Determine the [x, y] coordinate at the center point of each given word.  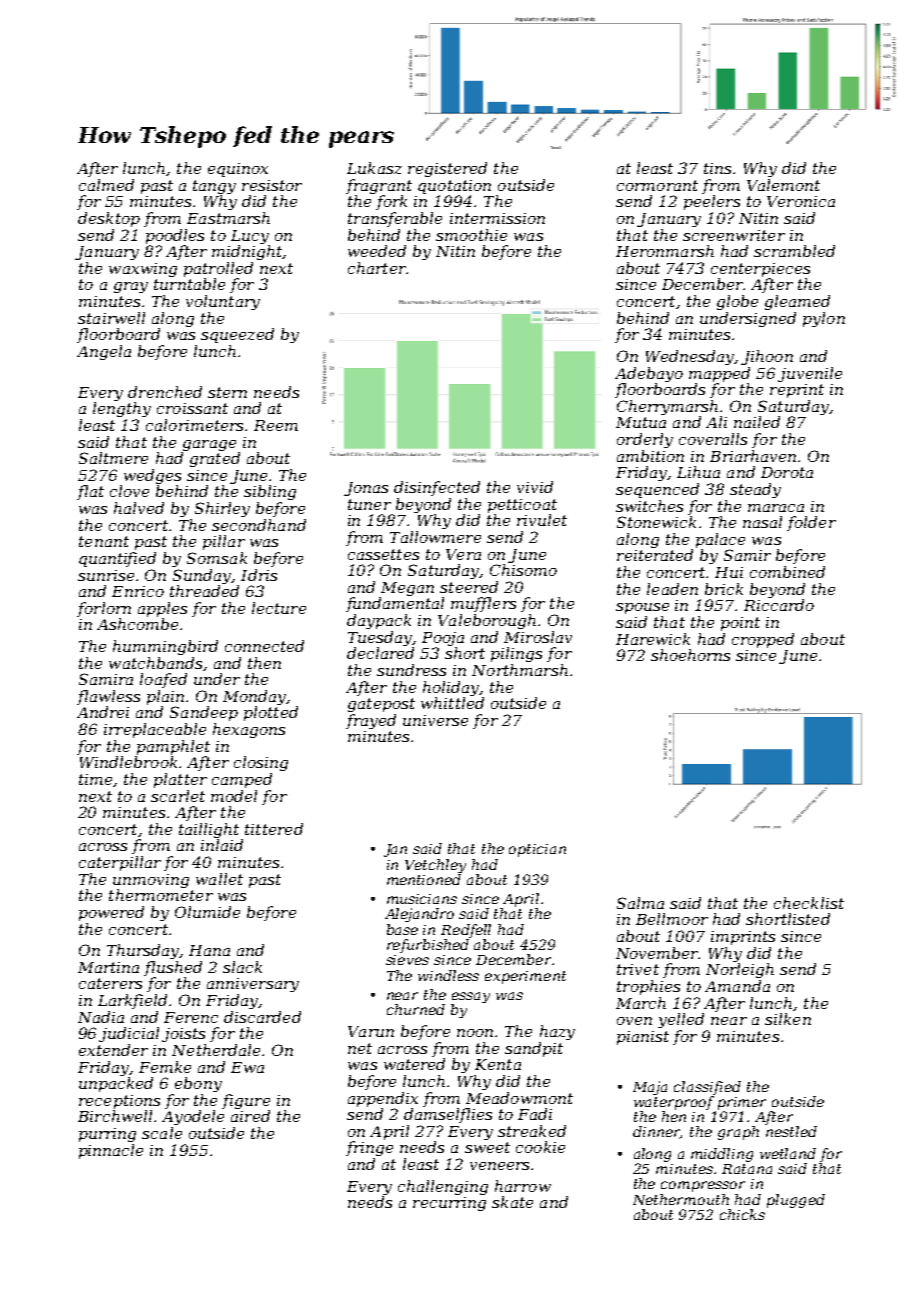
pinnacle [111, 1151]
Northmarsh [520, 670]
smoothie [471, 235]
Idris [259, 575]
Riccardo [779, 605]
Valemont [783, 185]
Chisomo [523, 570]
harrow [523, 1186]
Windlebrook [128, 762]
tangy [214, 187]
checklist [809, 903]
